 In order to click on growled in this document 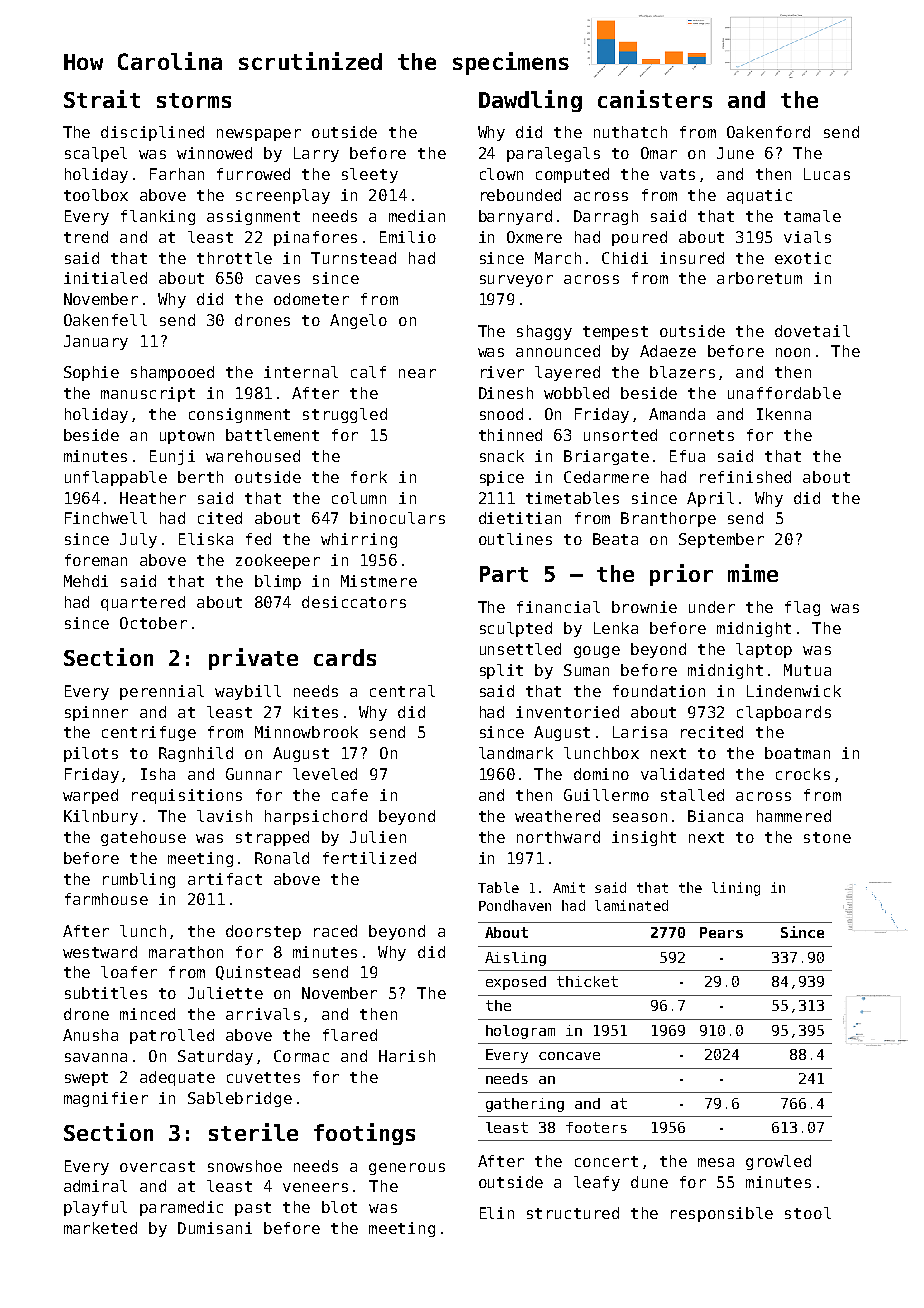, I will do `click(778, 1162)`.
